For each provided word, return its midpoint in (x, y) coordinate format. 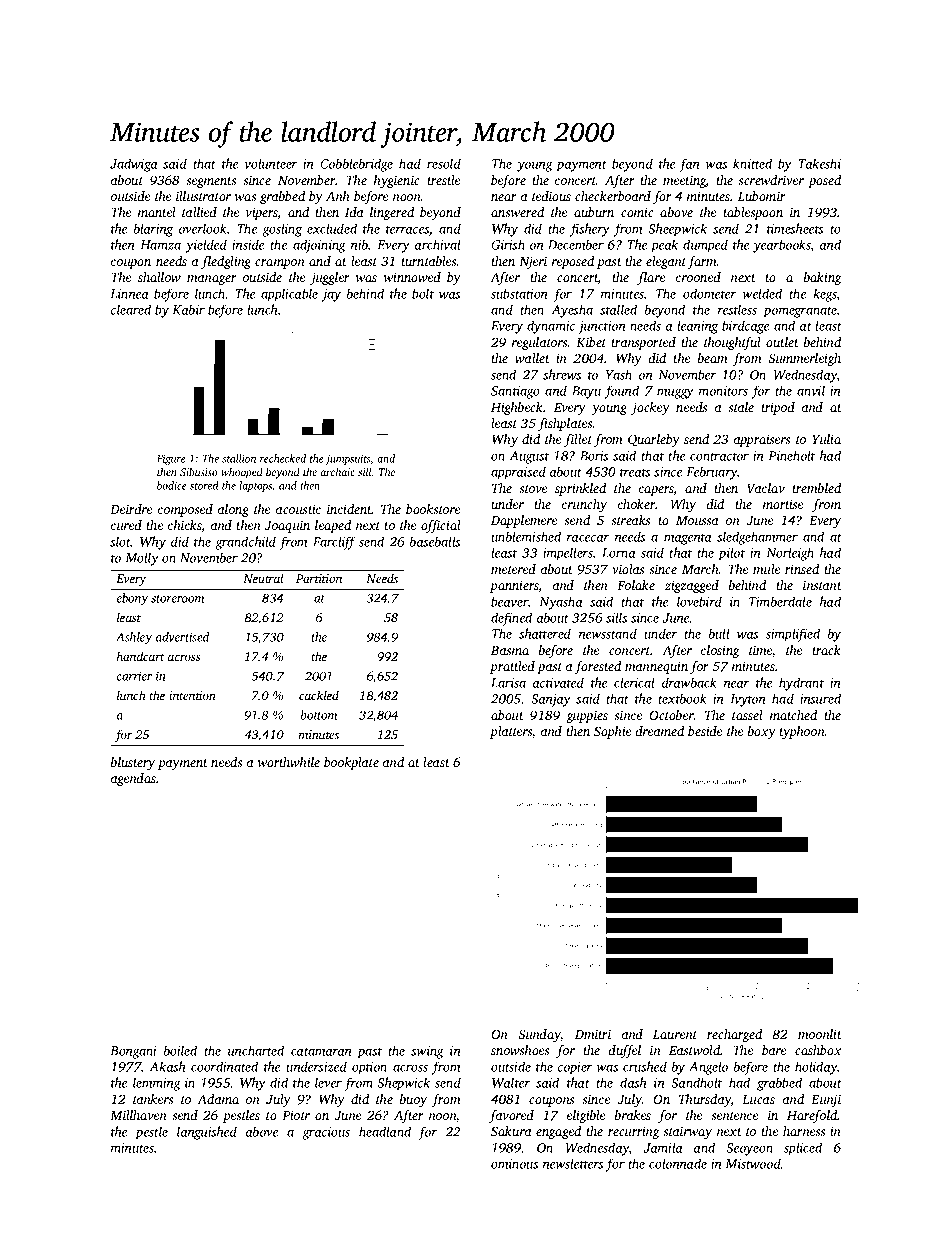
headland (385, 1131)
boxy (762, 732)
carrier (134, 676)
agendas (133, 779)
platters (511, 732)
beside (705, 731)
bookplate (351, 763)
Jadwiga (133, 165)
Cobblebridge (356, 165)
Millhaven (138, 1115)
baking (822, 278)
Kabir (188, 309)
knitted (752, 163)
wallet (532, 358)
